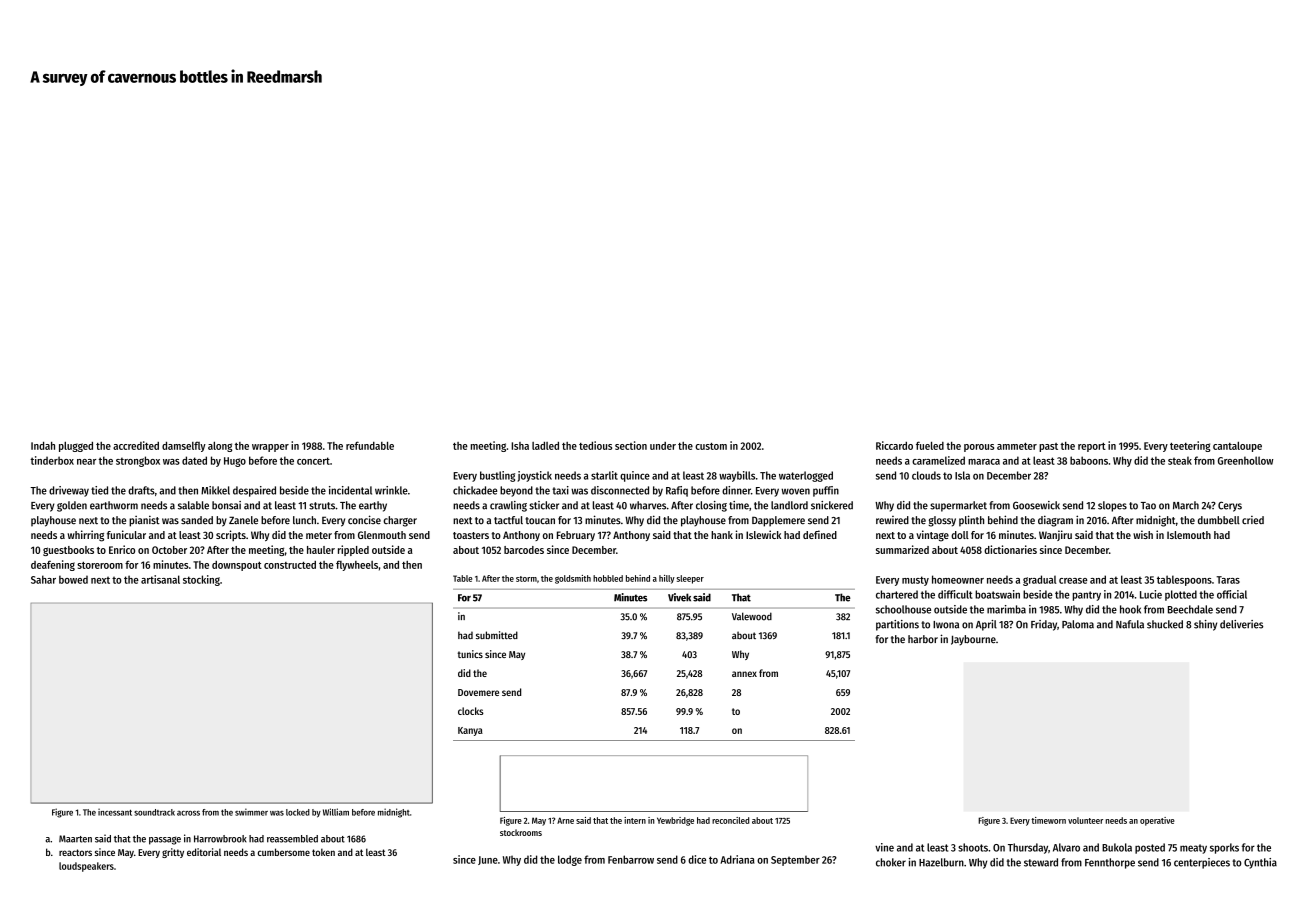  Describe the element at coordinates (565, 820) in the screenshot. I see `Arne` at that location.
